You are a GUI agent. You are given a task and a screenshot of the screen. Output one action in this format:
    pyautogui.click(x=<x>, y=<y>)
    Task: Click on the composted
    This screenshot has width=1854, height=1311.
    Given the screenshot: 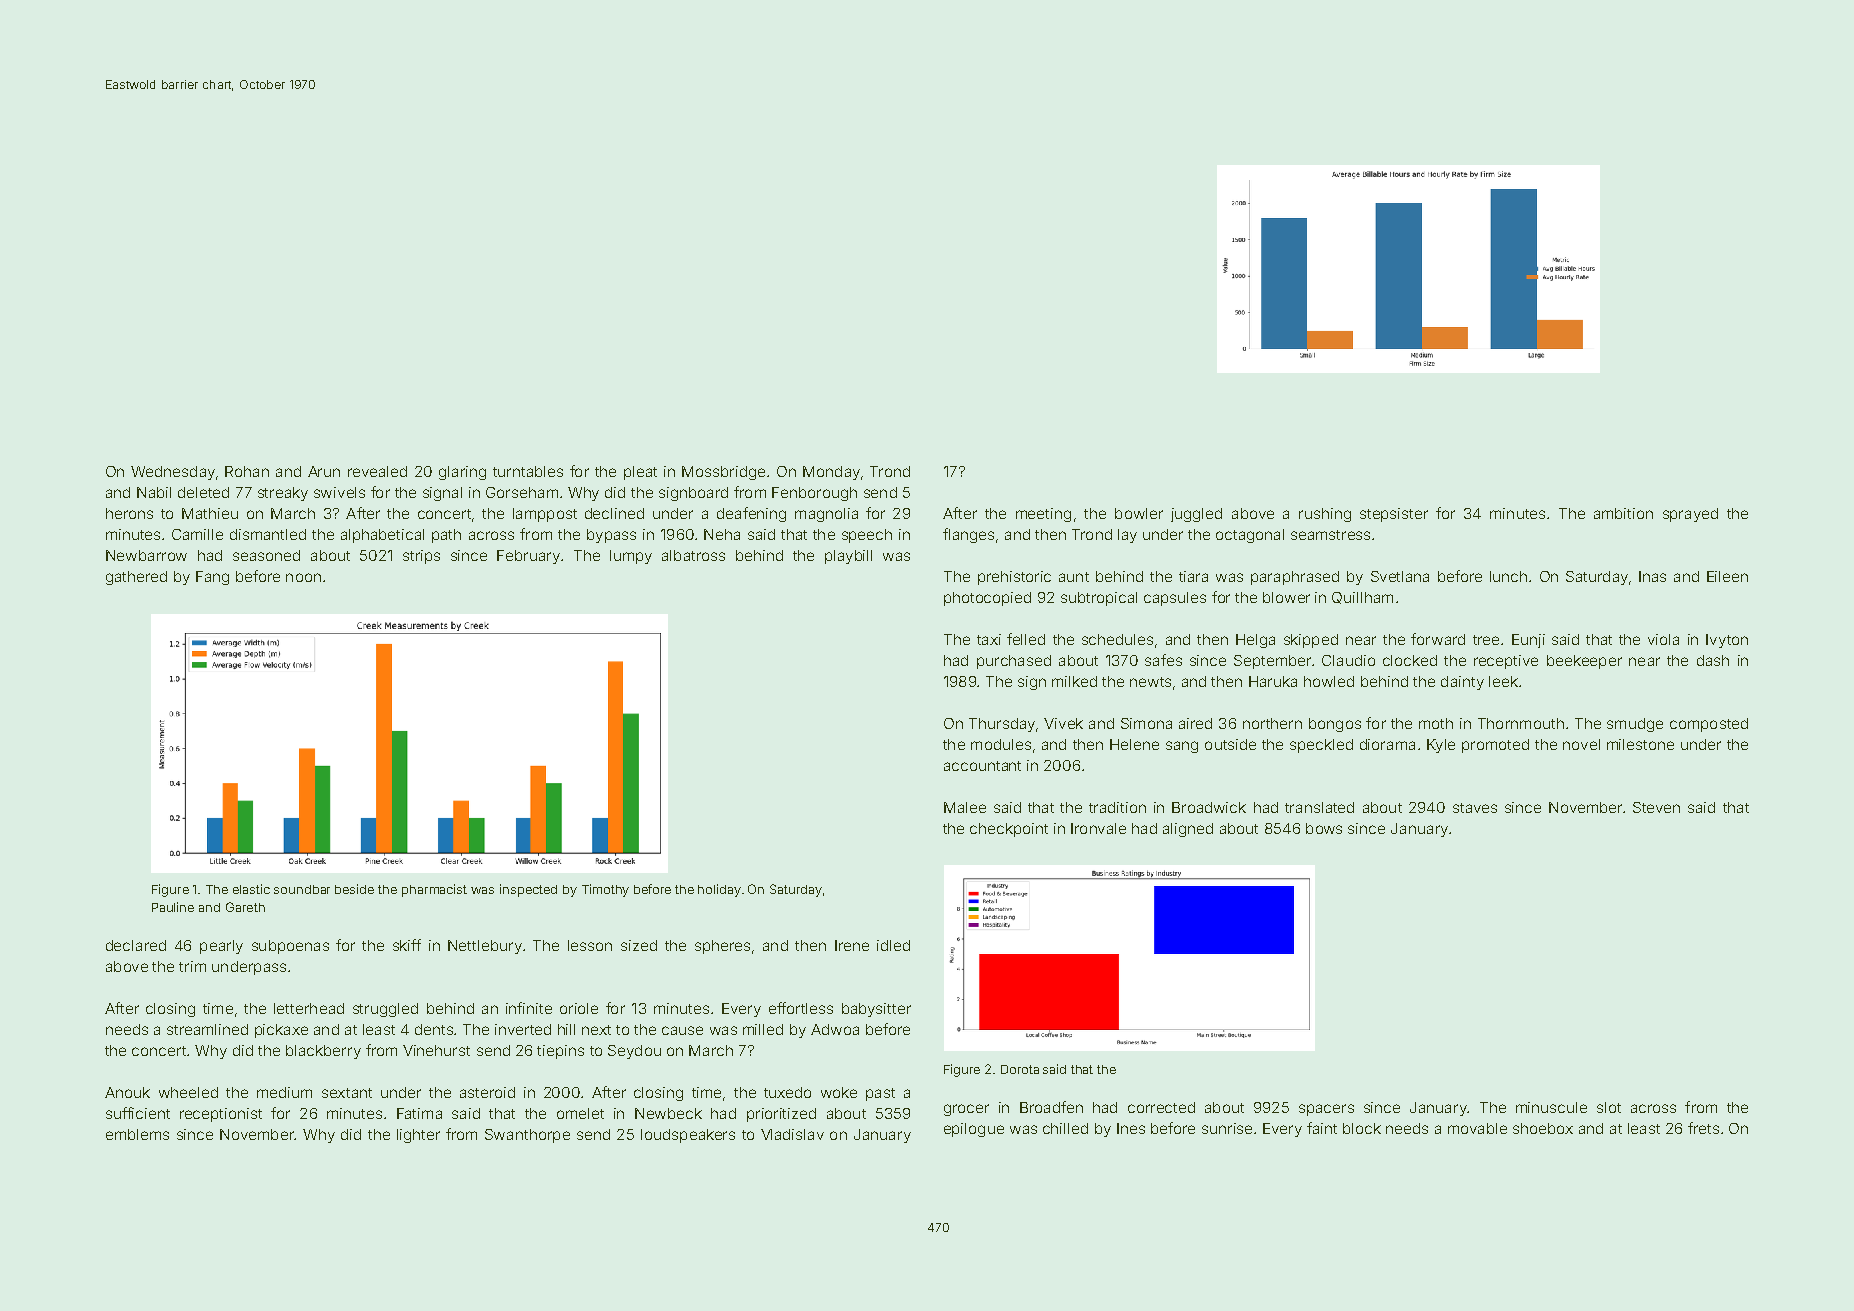 What is the action you would take?
    pyautogui.click(x=1709, y=725)
